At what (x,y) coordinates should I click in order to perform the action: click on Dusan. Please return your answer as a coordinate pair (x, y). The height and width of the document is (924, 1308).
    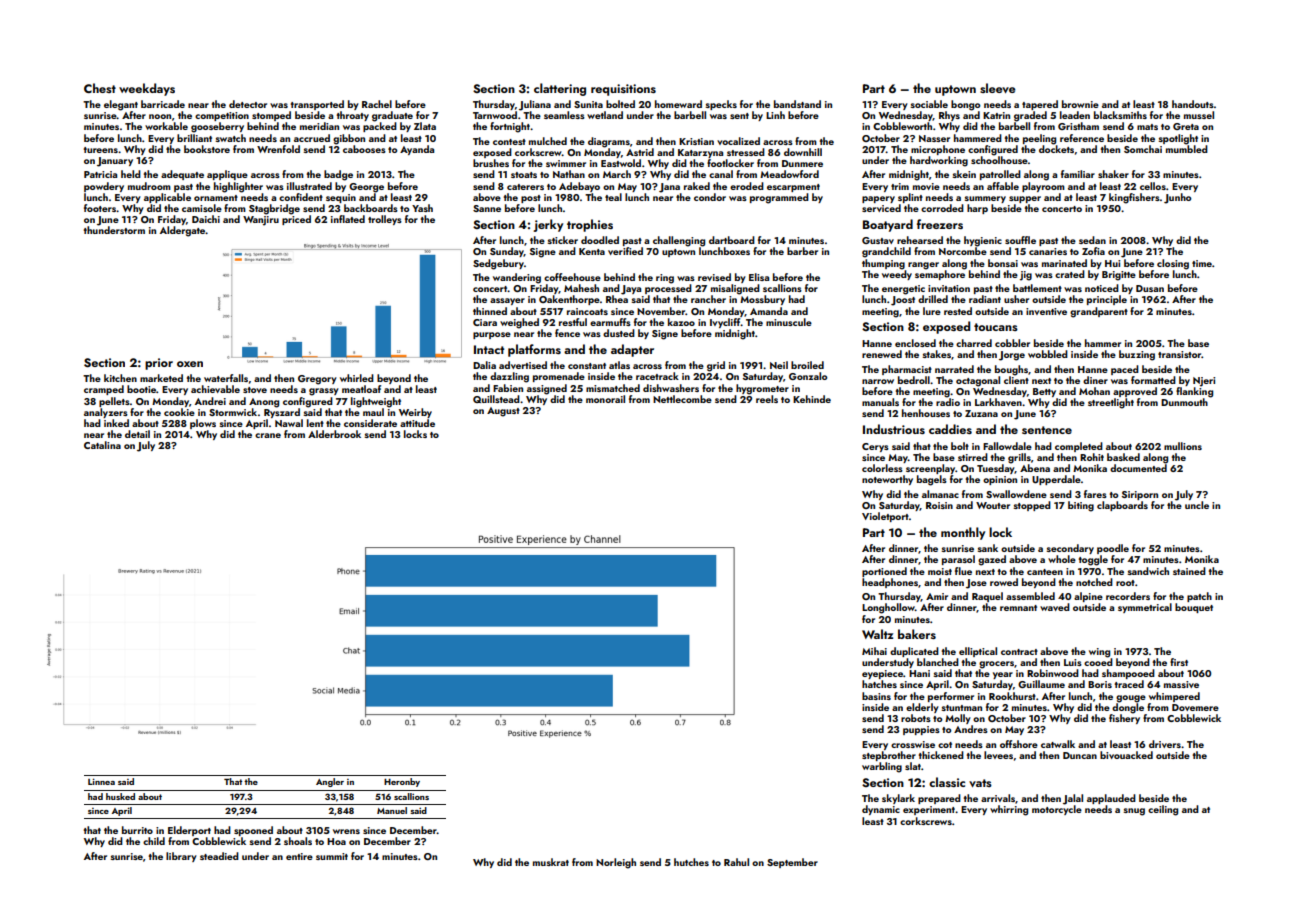
    Looking at the image, I should click on (1150, 288).
